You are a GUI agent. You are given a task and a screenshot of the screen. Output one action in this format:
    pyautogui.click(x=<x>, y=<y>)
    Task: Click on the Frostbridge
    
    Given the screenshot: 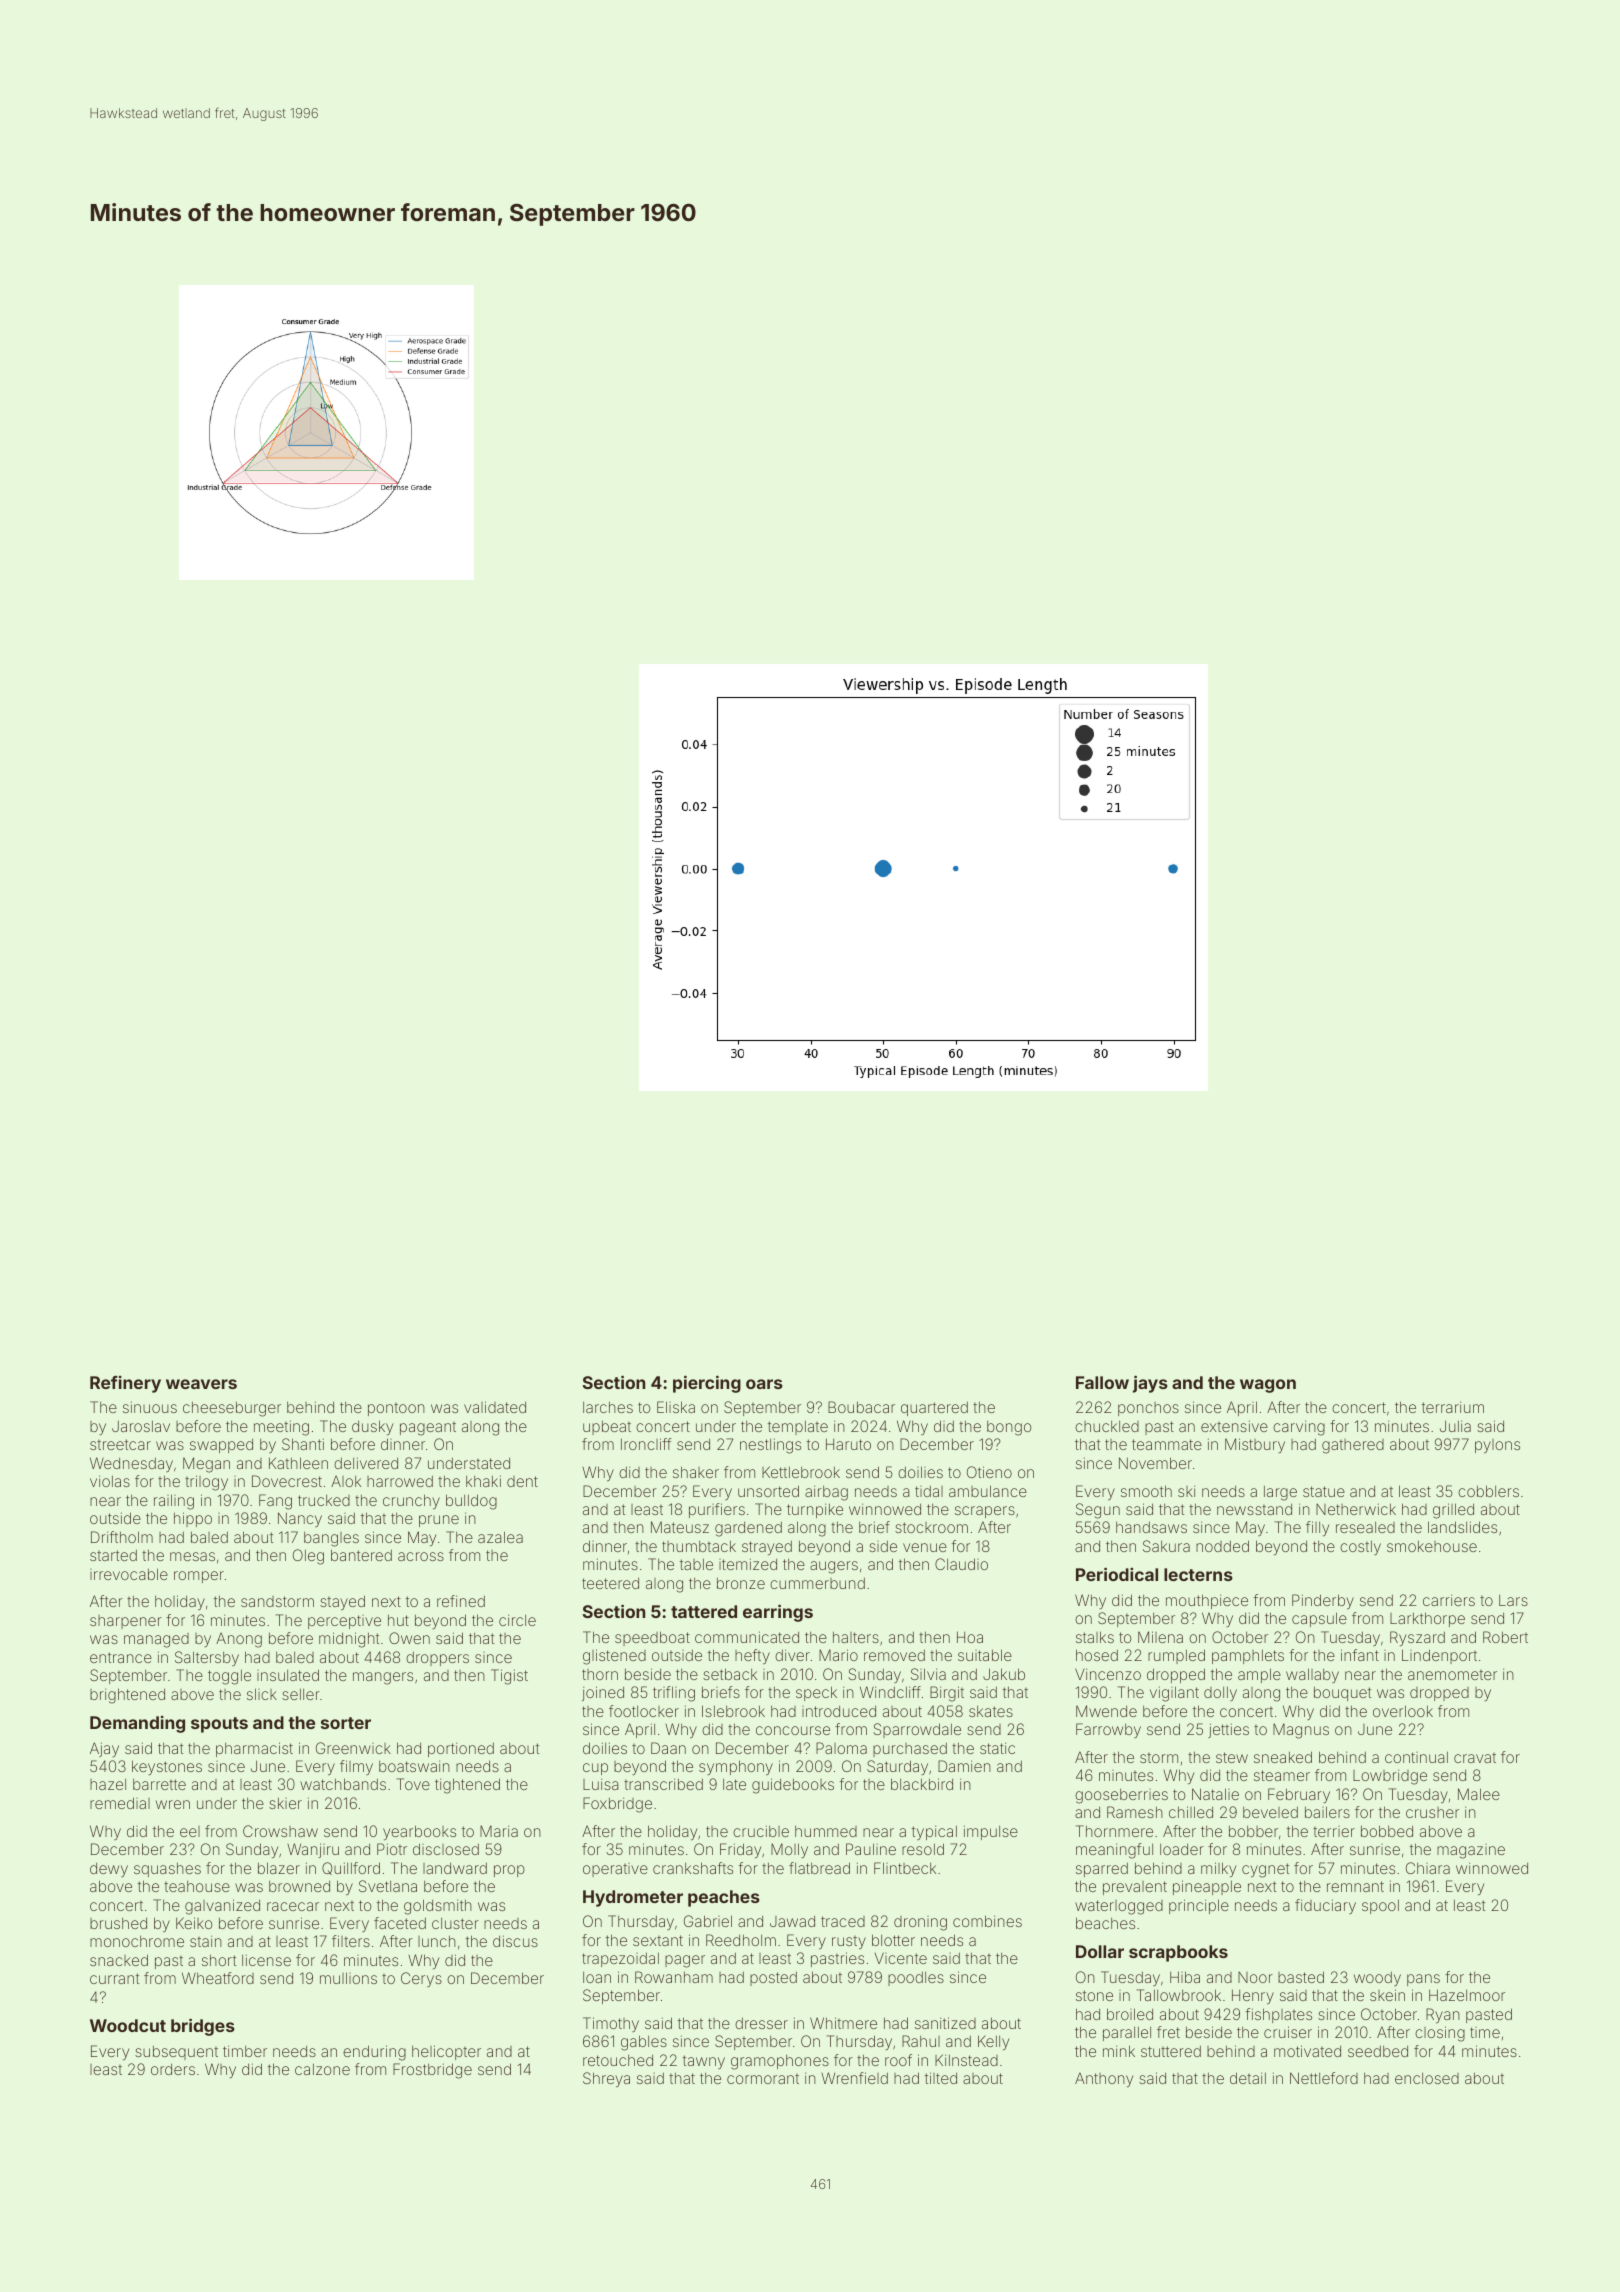 What is the action you would take?
    pyautogui.click(x=432, y=2071)
